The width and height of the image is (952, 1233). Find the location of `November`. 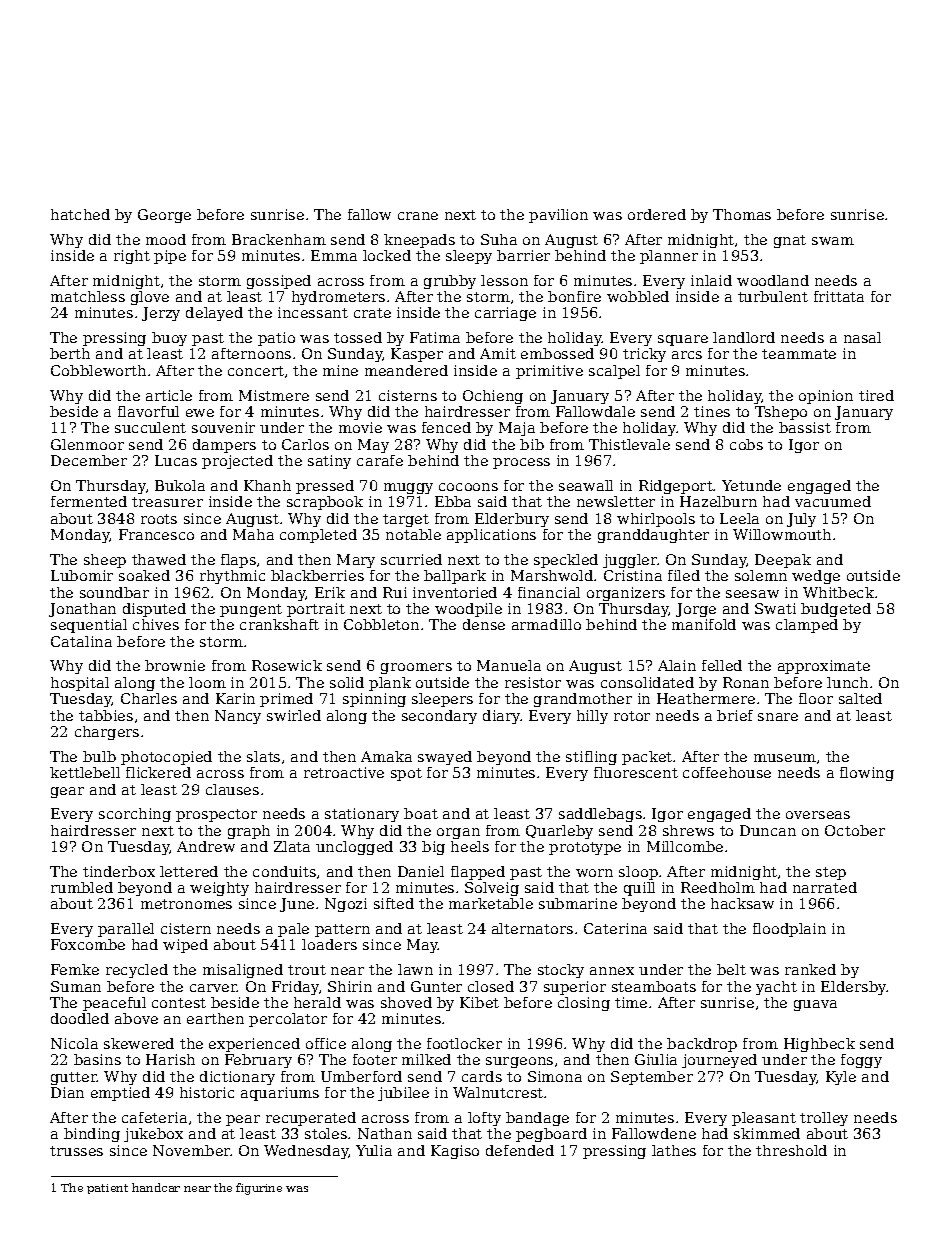

November is located at coordinates (192, 1150).
